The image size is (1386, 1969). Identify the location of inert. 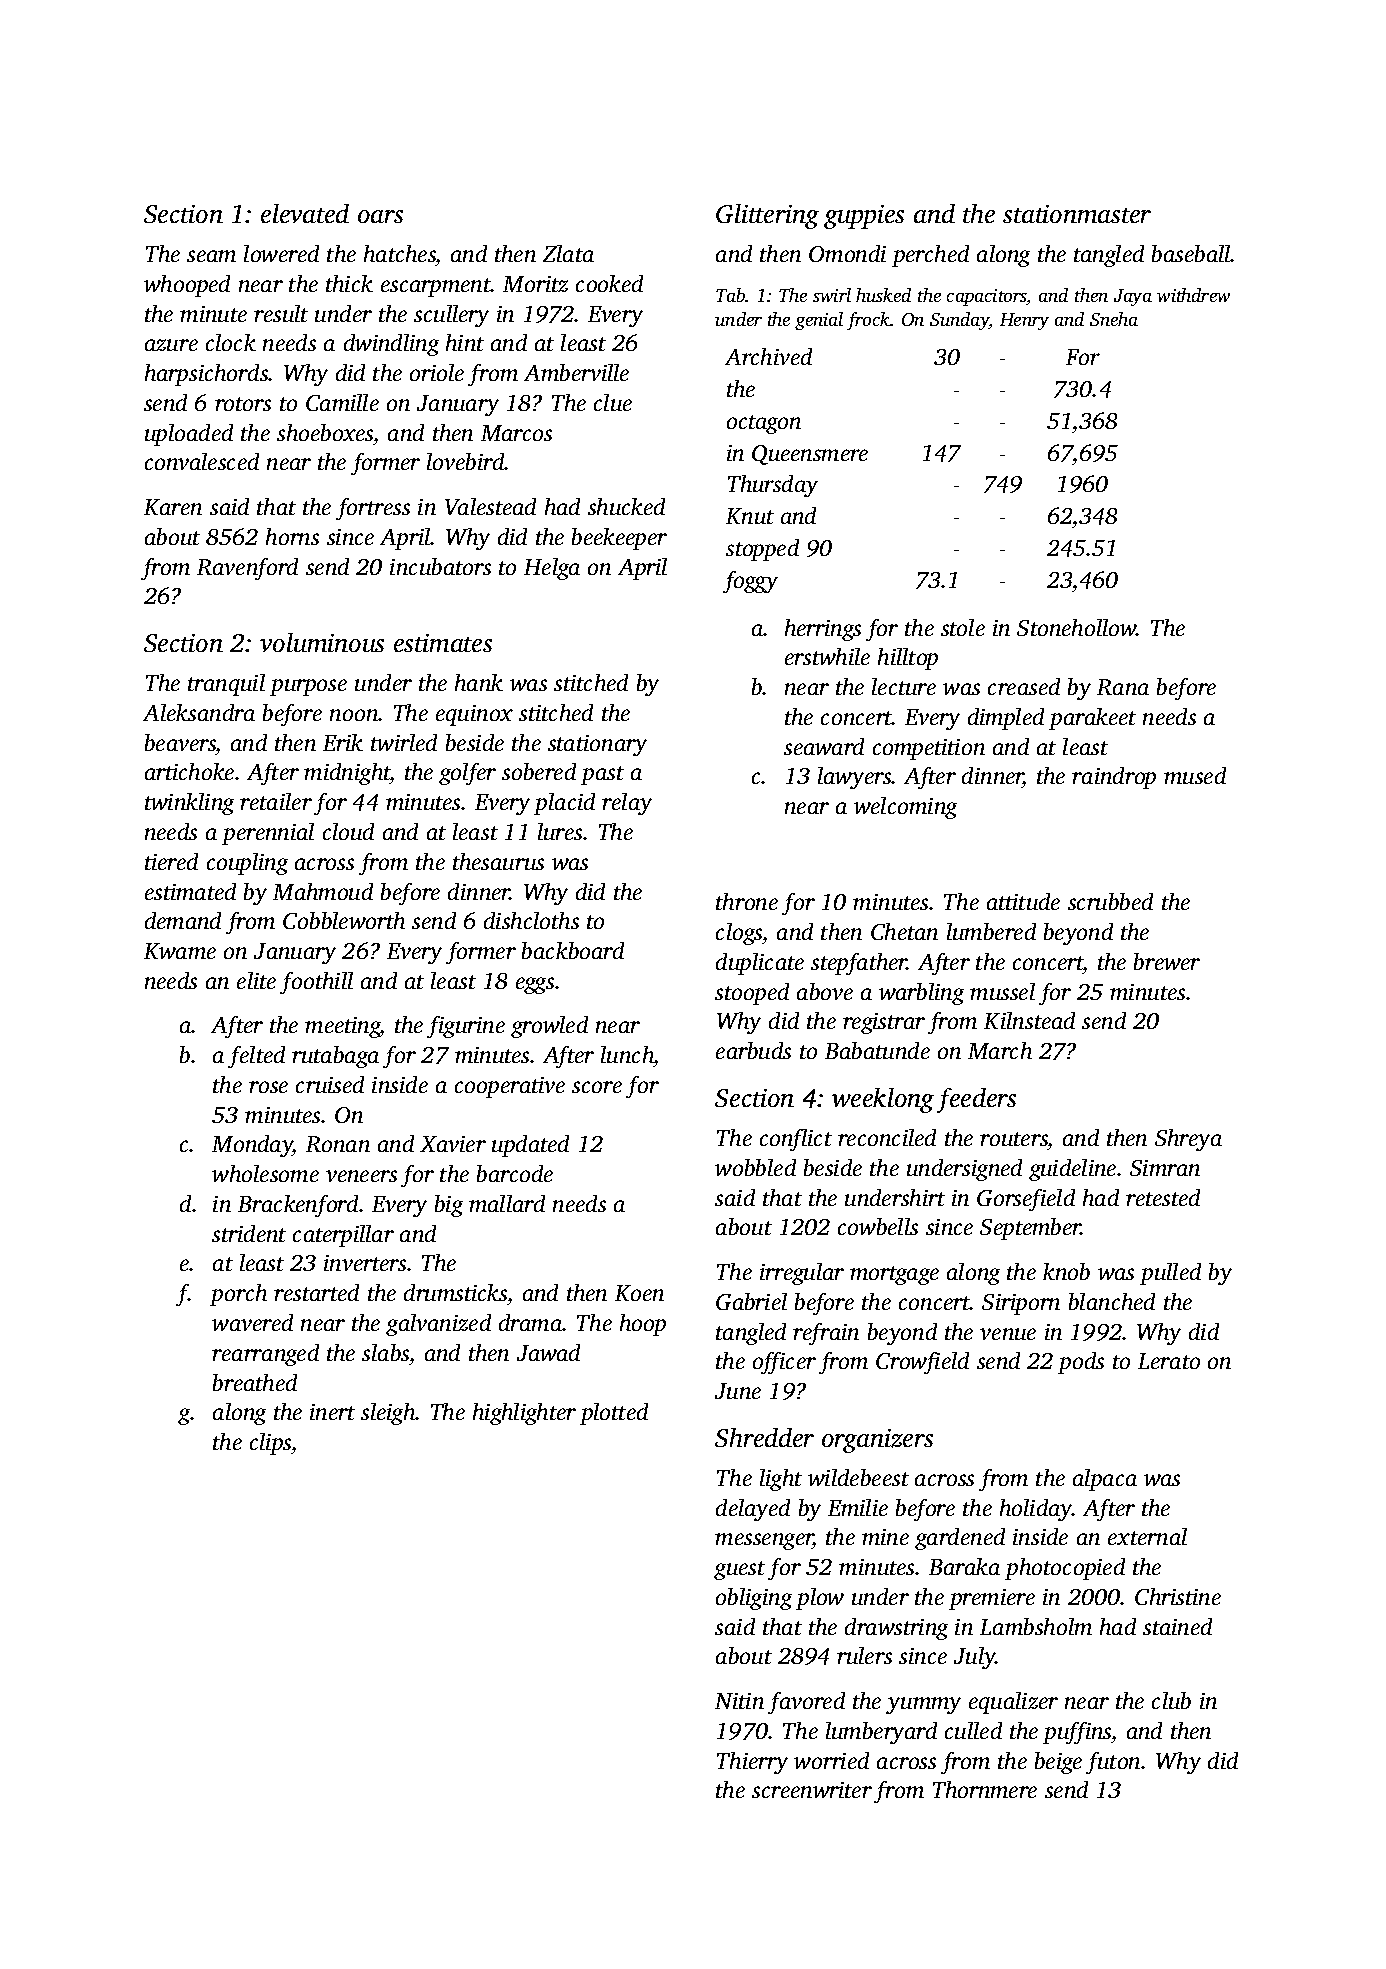
(332, 1412).
